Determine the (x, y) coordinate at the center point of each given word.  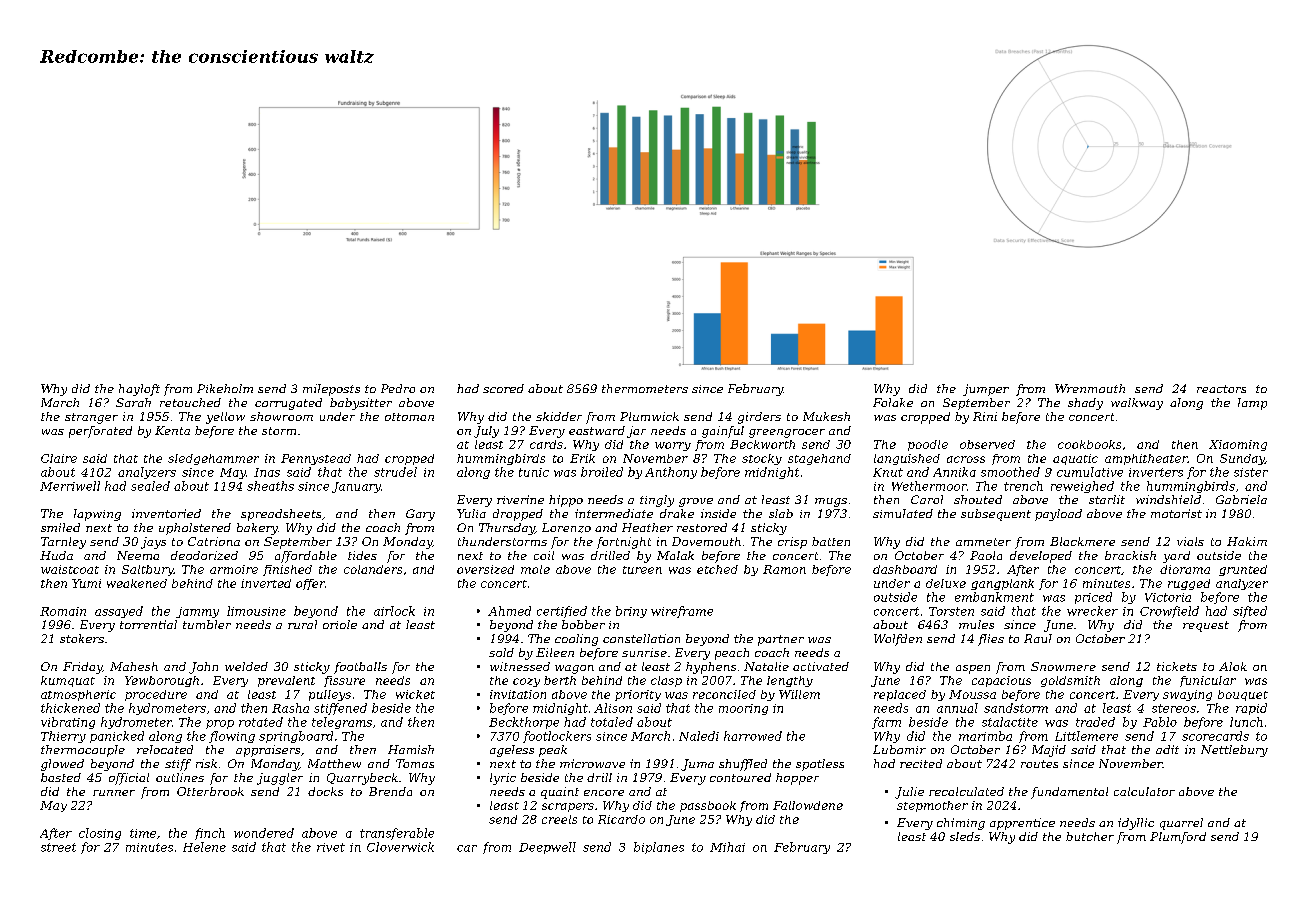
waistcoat (70, 569)
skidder (559, 416)
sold (501, 652)
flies (991, 640)
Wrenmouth (1090, 388)
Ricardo (621, 819)
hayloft (139, 390)
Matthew (334, 763)
